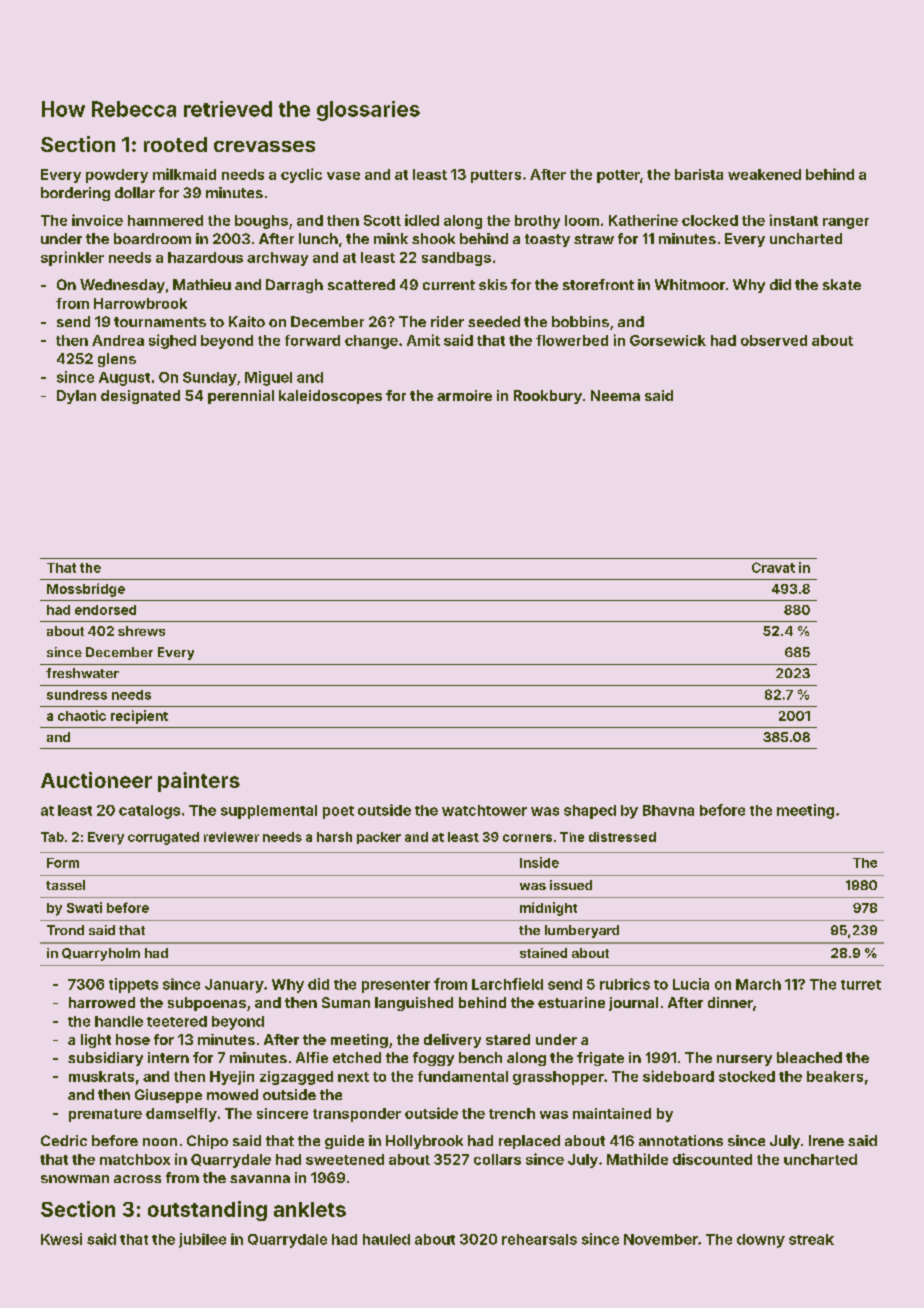 Image resolution: width=924 pixels, height=1308 pixels. I want to click on barista, so click(699, 174).
